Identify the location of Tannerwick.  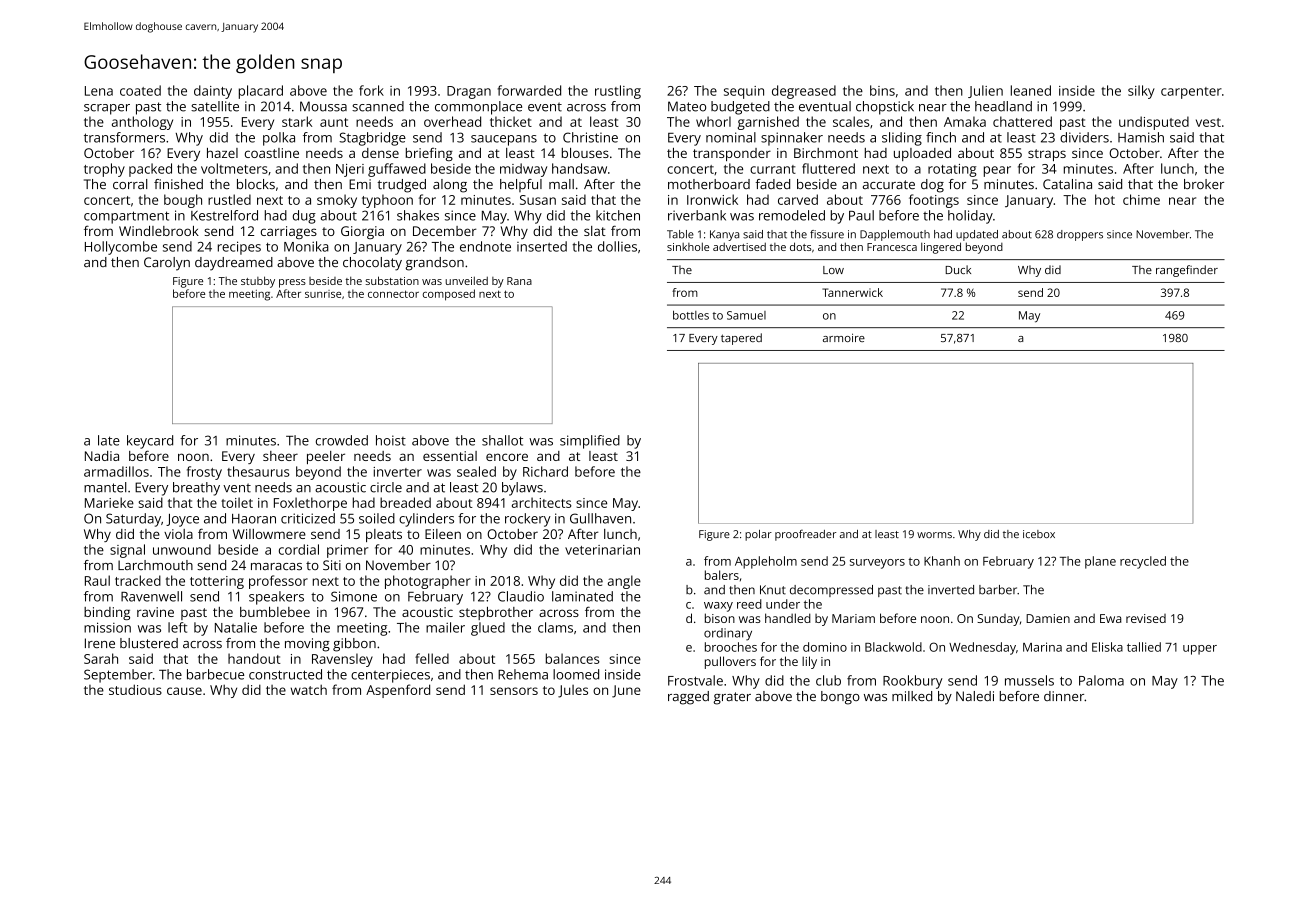
(852, 292).
